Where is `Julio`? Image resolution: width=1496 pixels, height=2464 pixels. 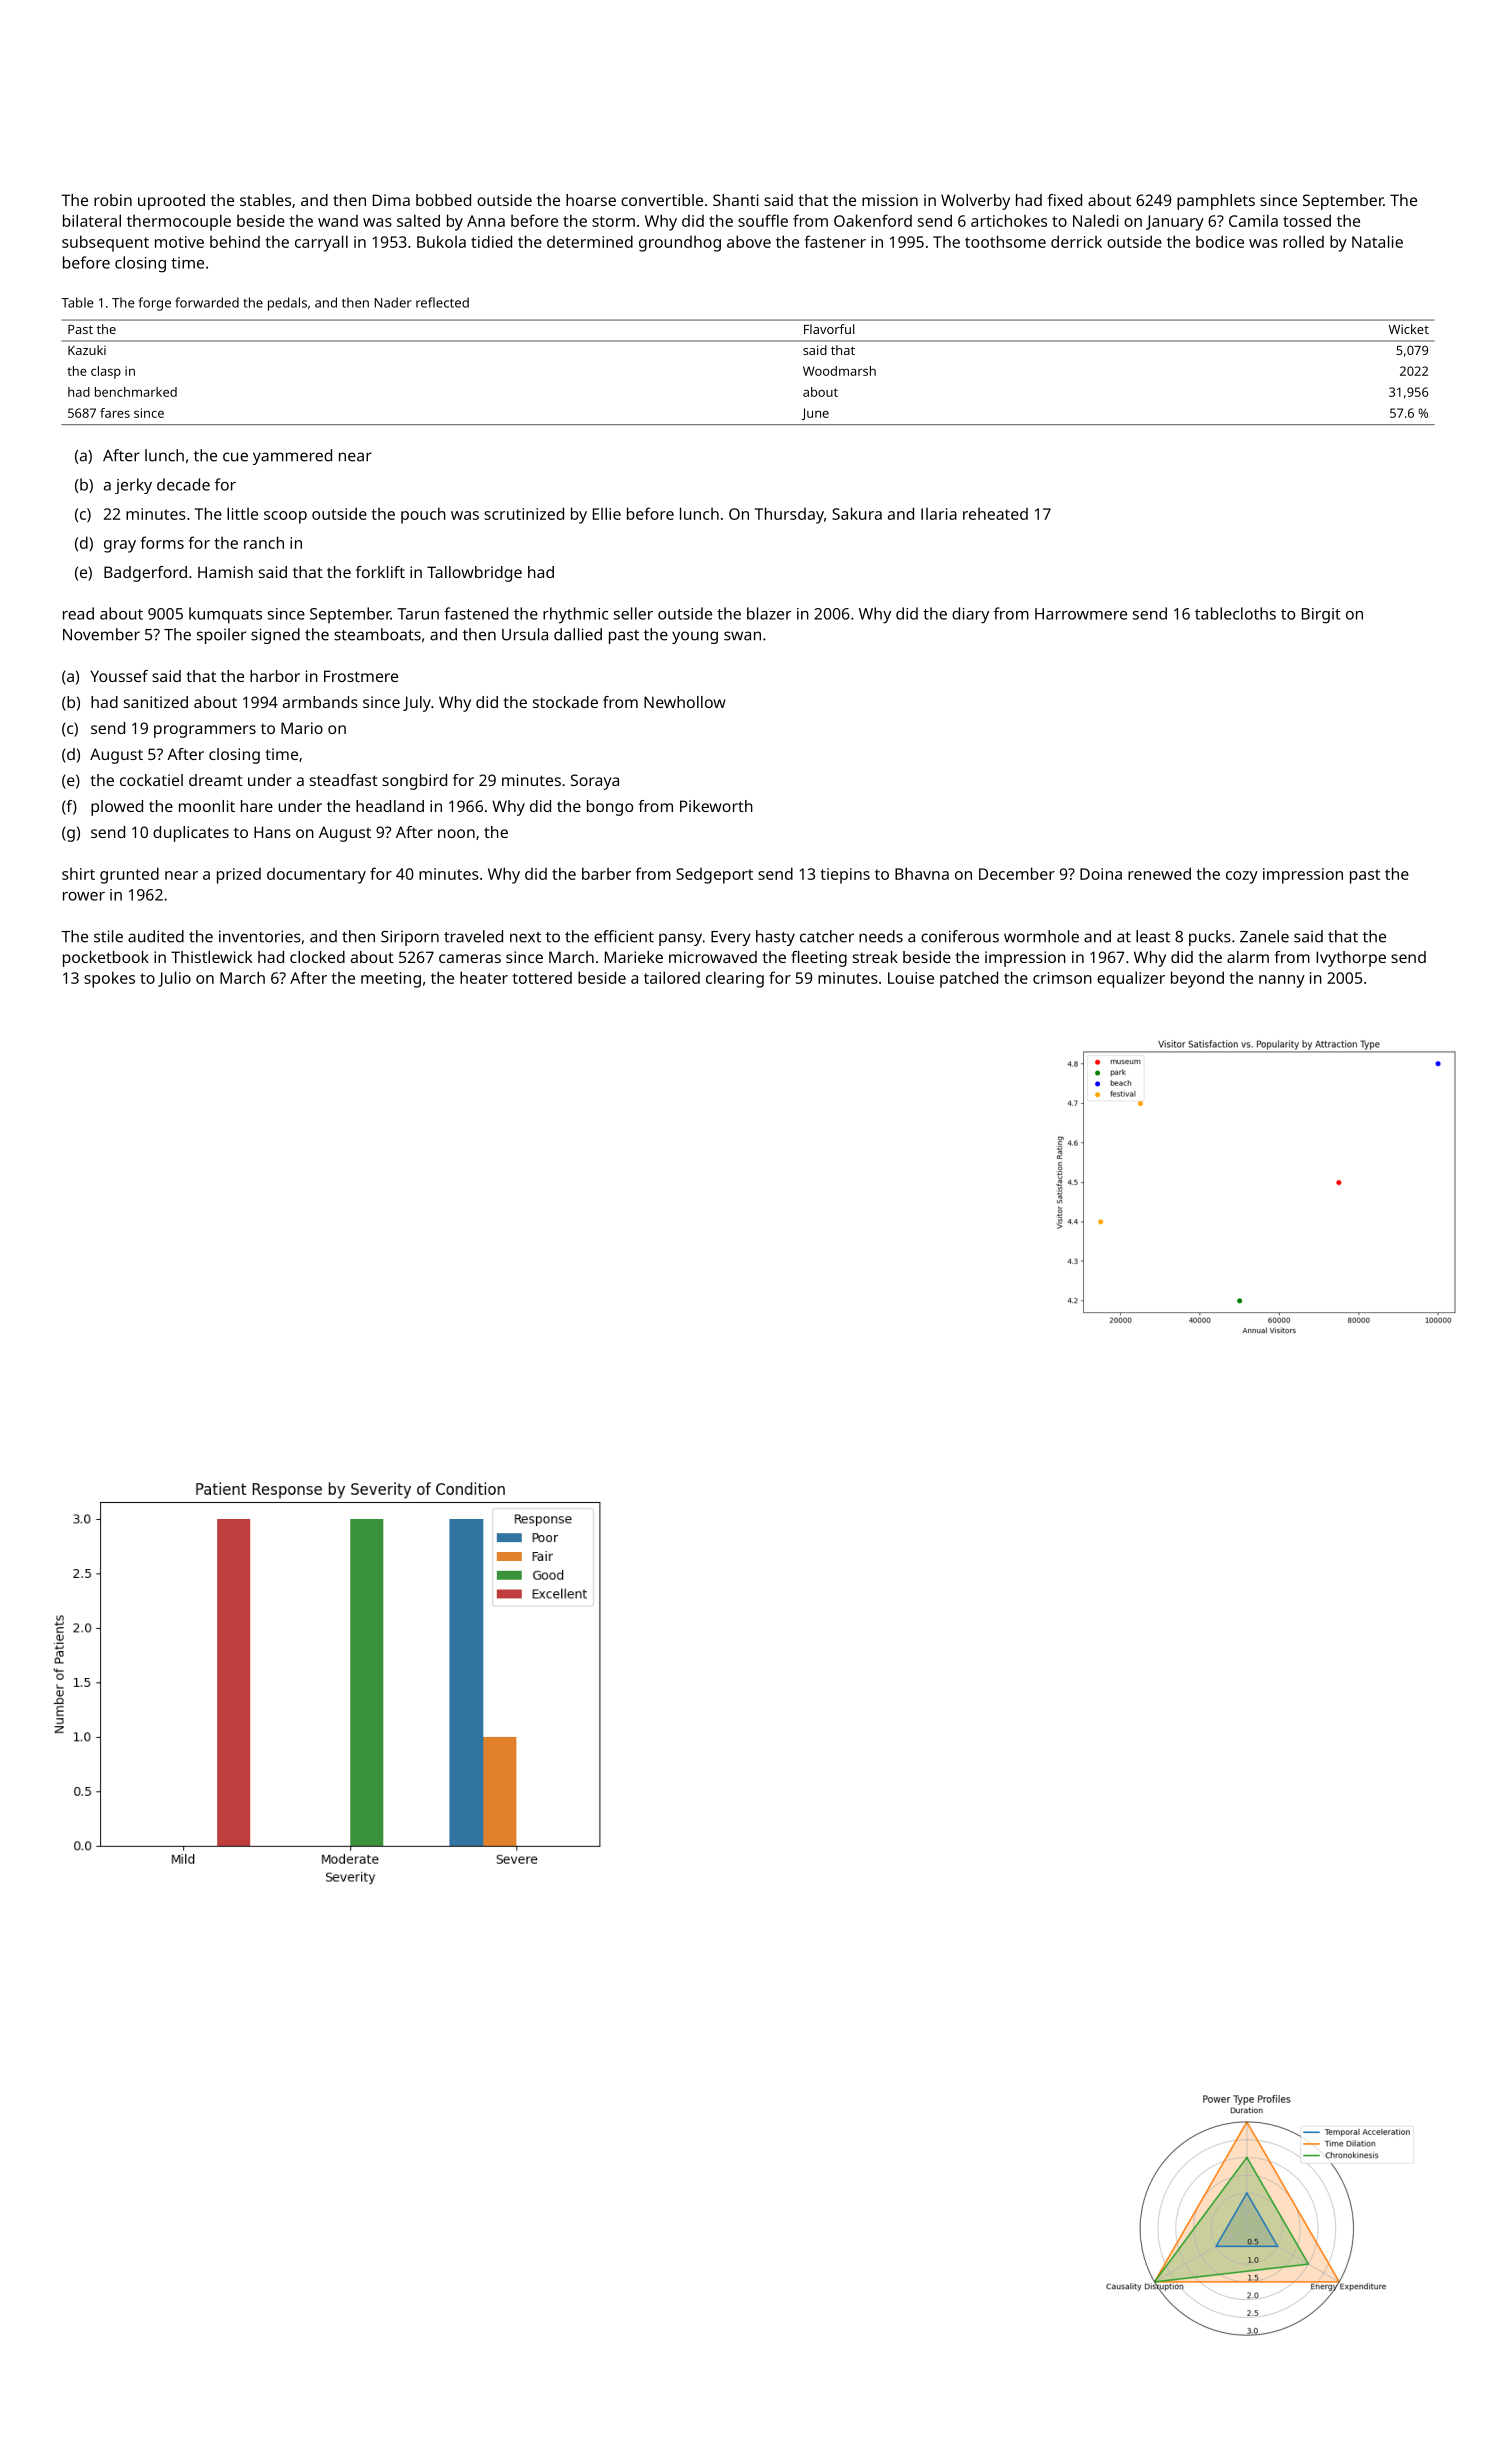 Julio is located at coordinates (174, 979).
